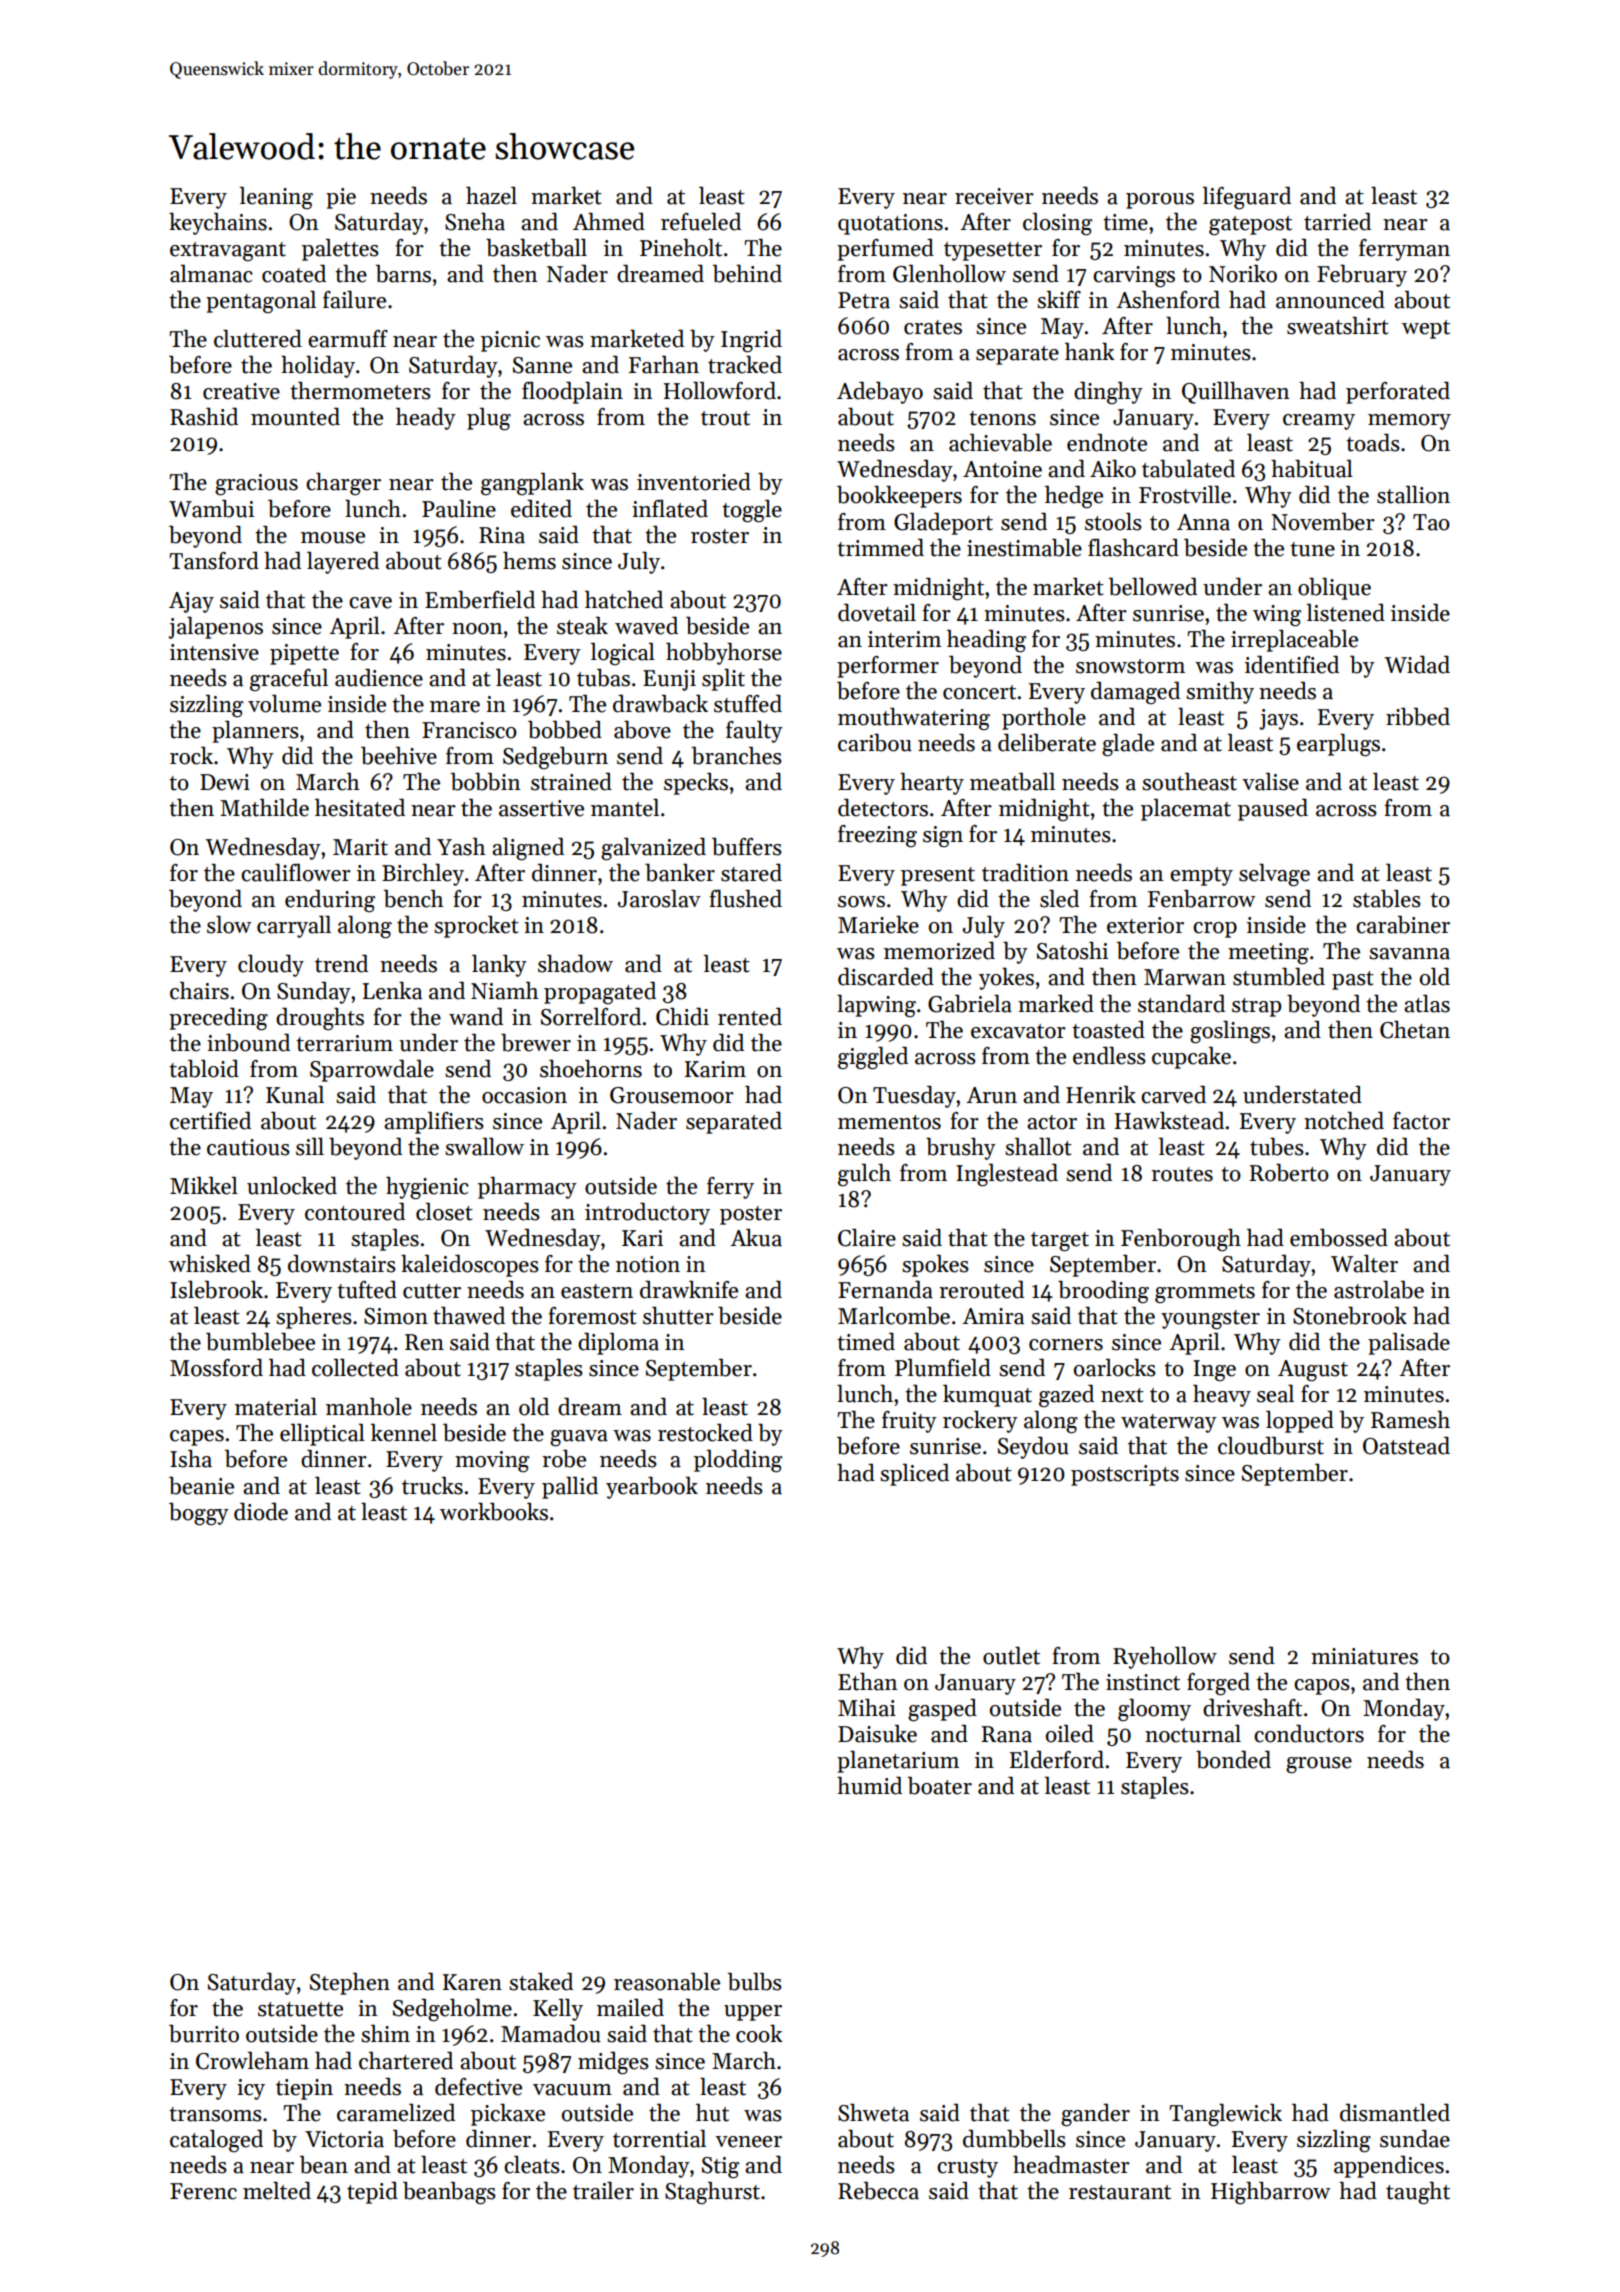  Describe the element at coordinates (1309, 1734) in the image. I see `conductors` at that location.
